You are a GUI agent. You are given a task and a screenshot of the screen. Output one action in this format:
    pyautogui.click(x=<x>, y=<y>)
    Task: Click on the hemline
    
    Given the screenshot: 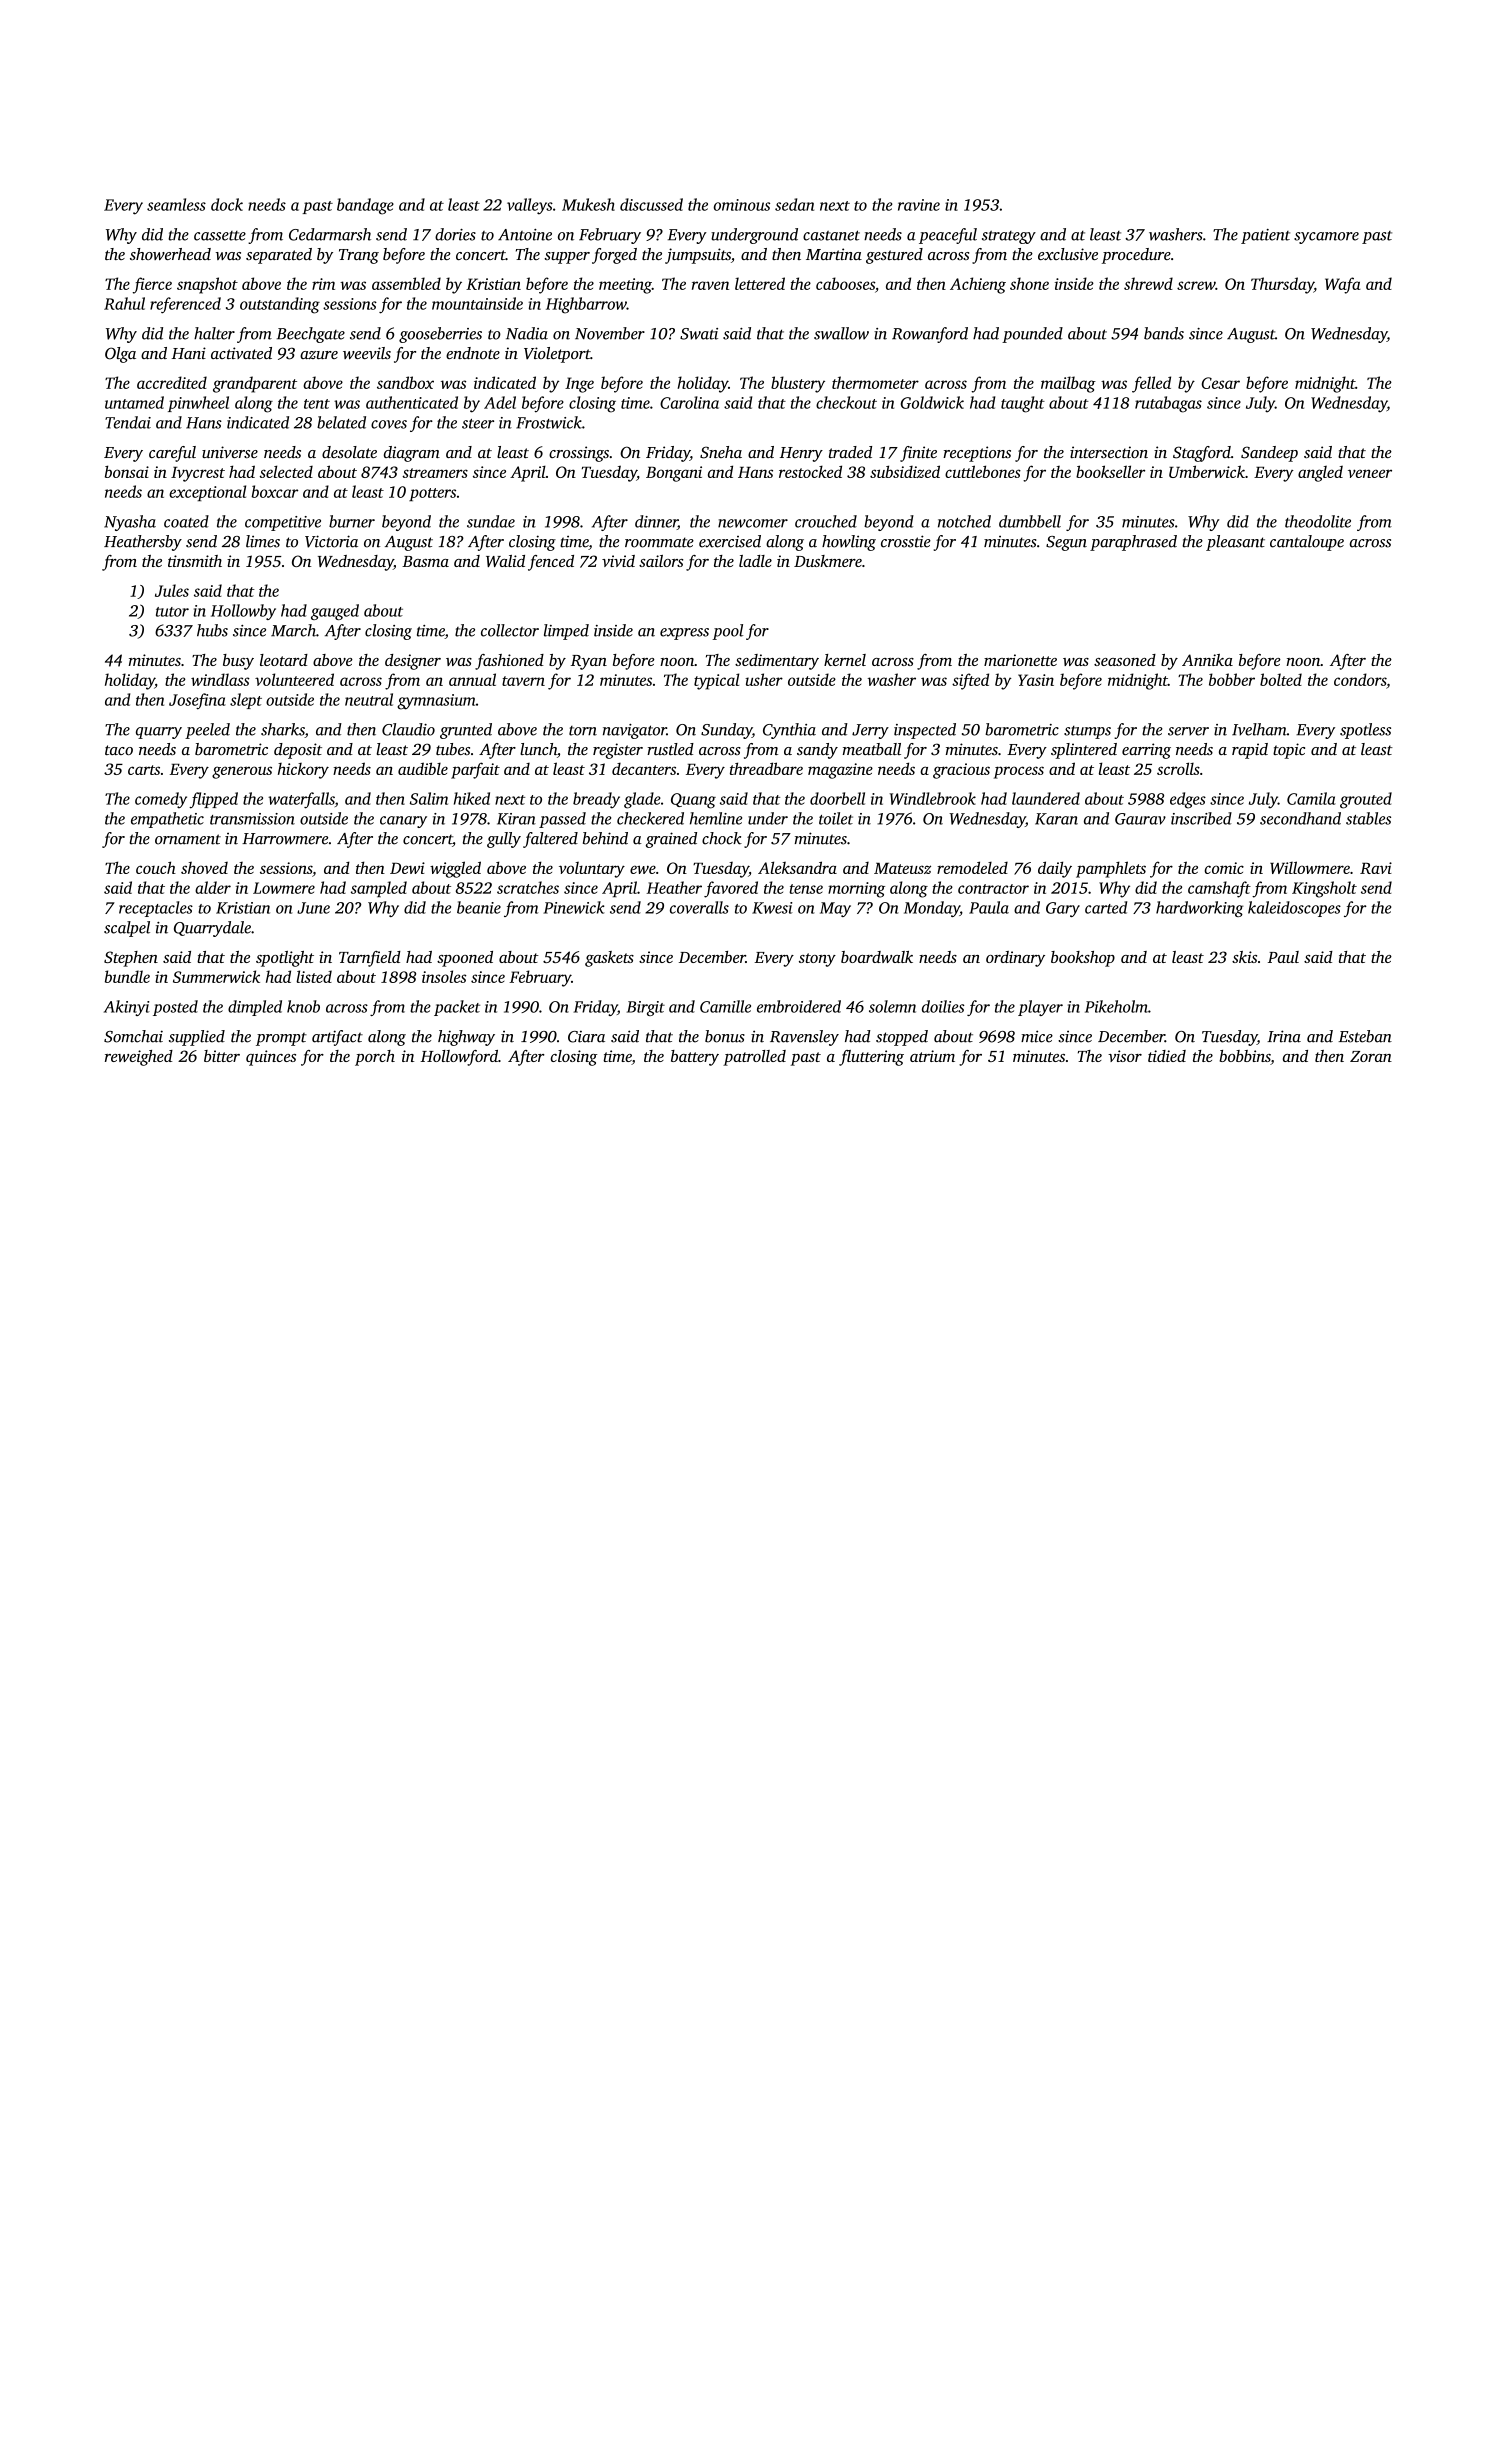 What is the action you would take?
    pyautogui.click(x=716, y=818)
